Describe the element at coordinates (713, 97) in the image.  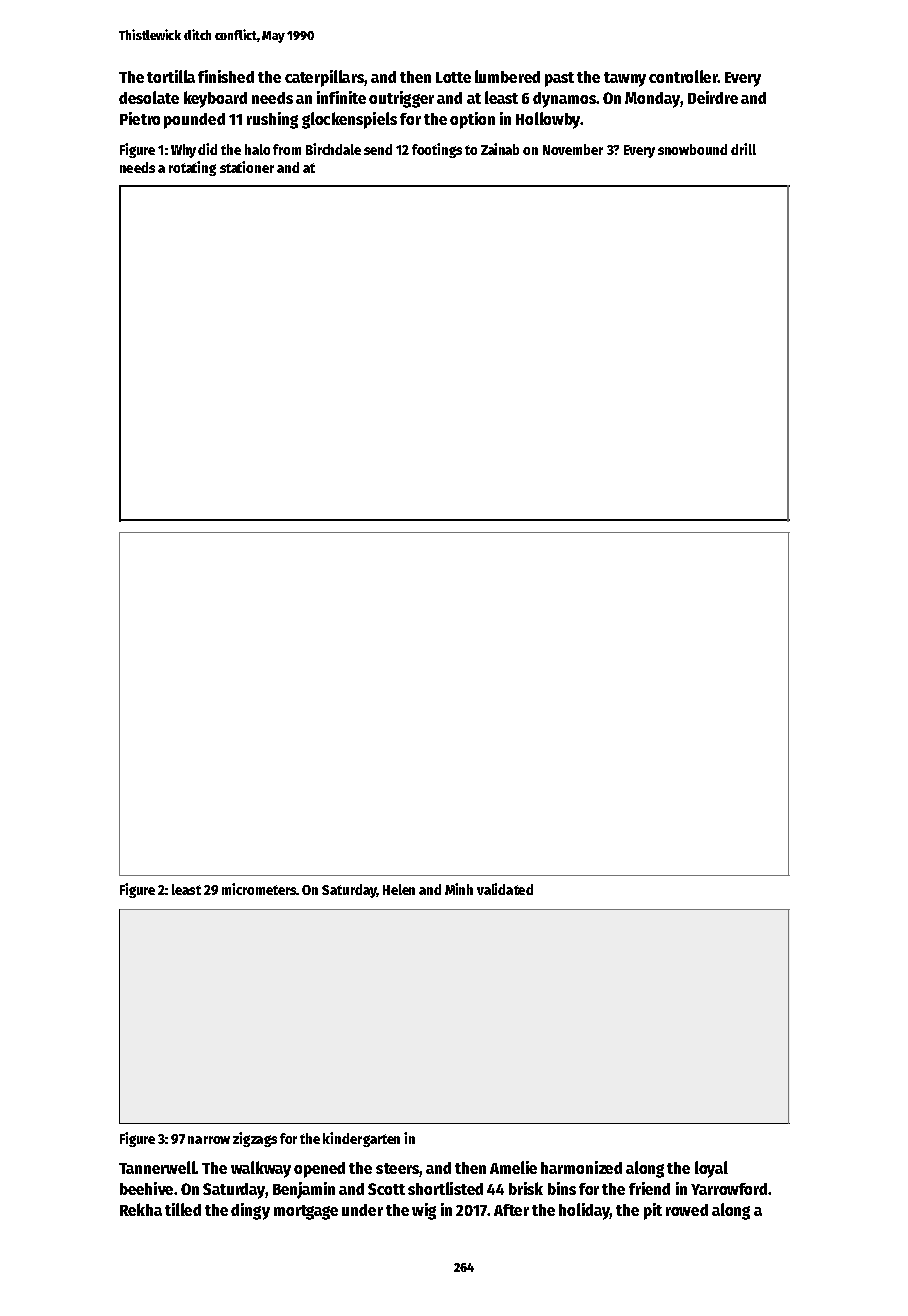
I see `Deirdre` at that location.
